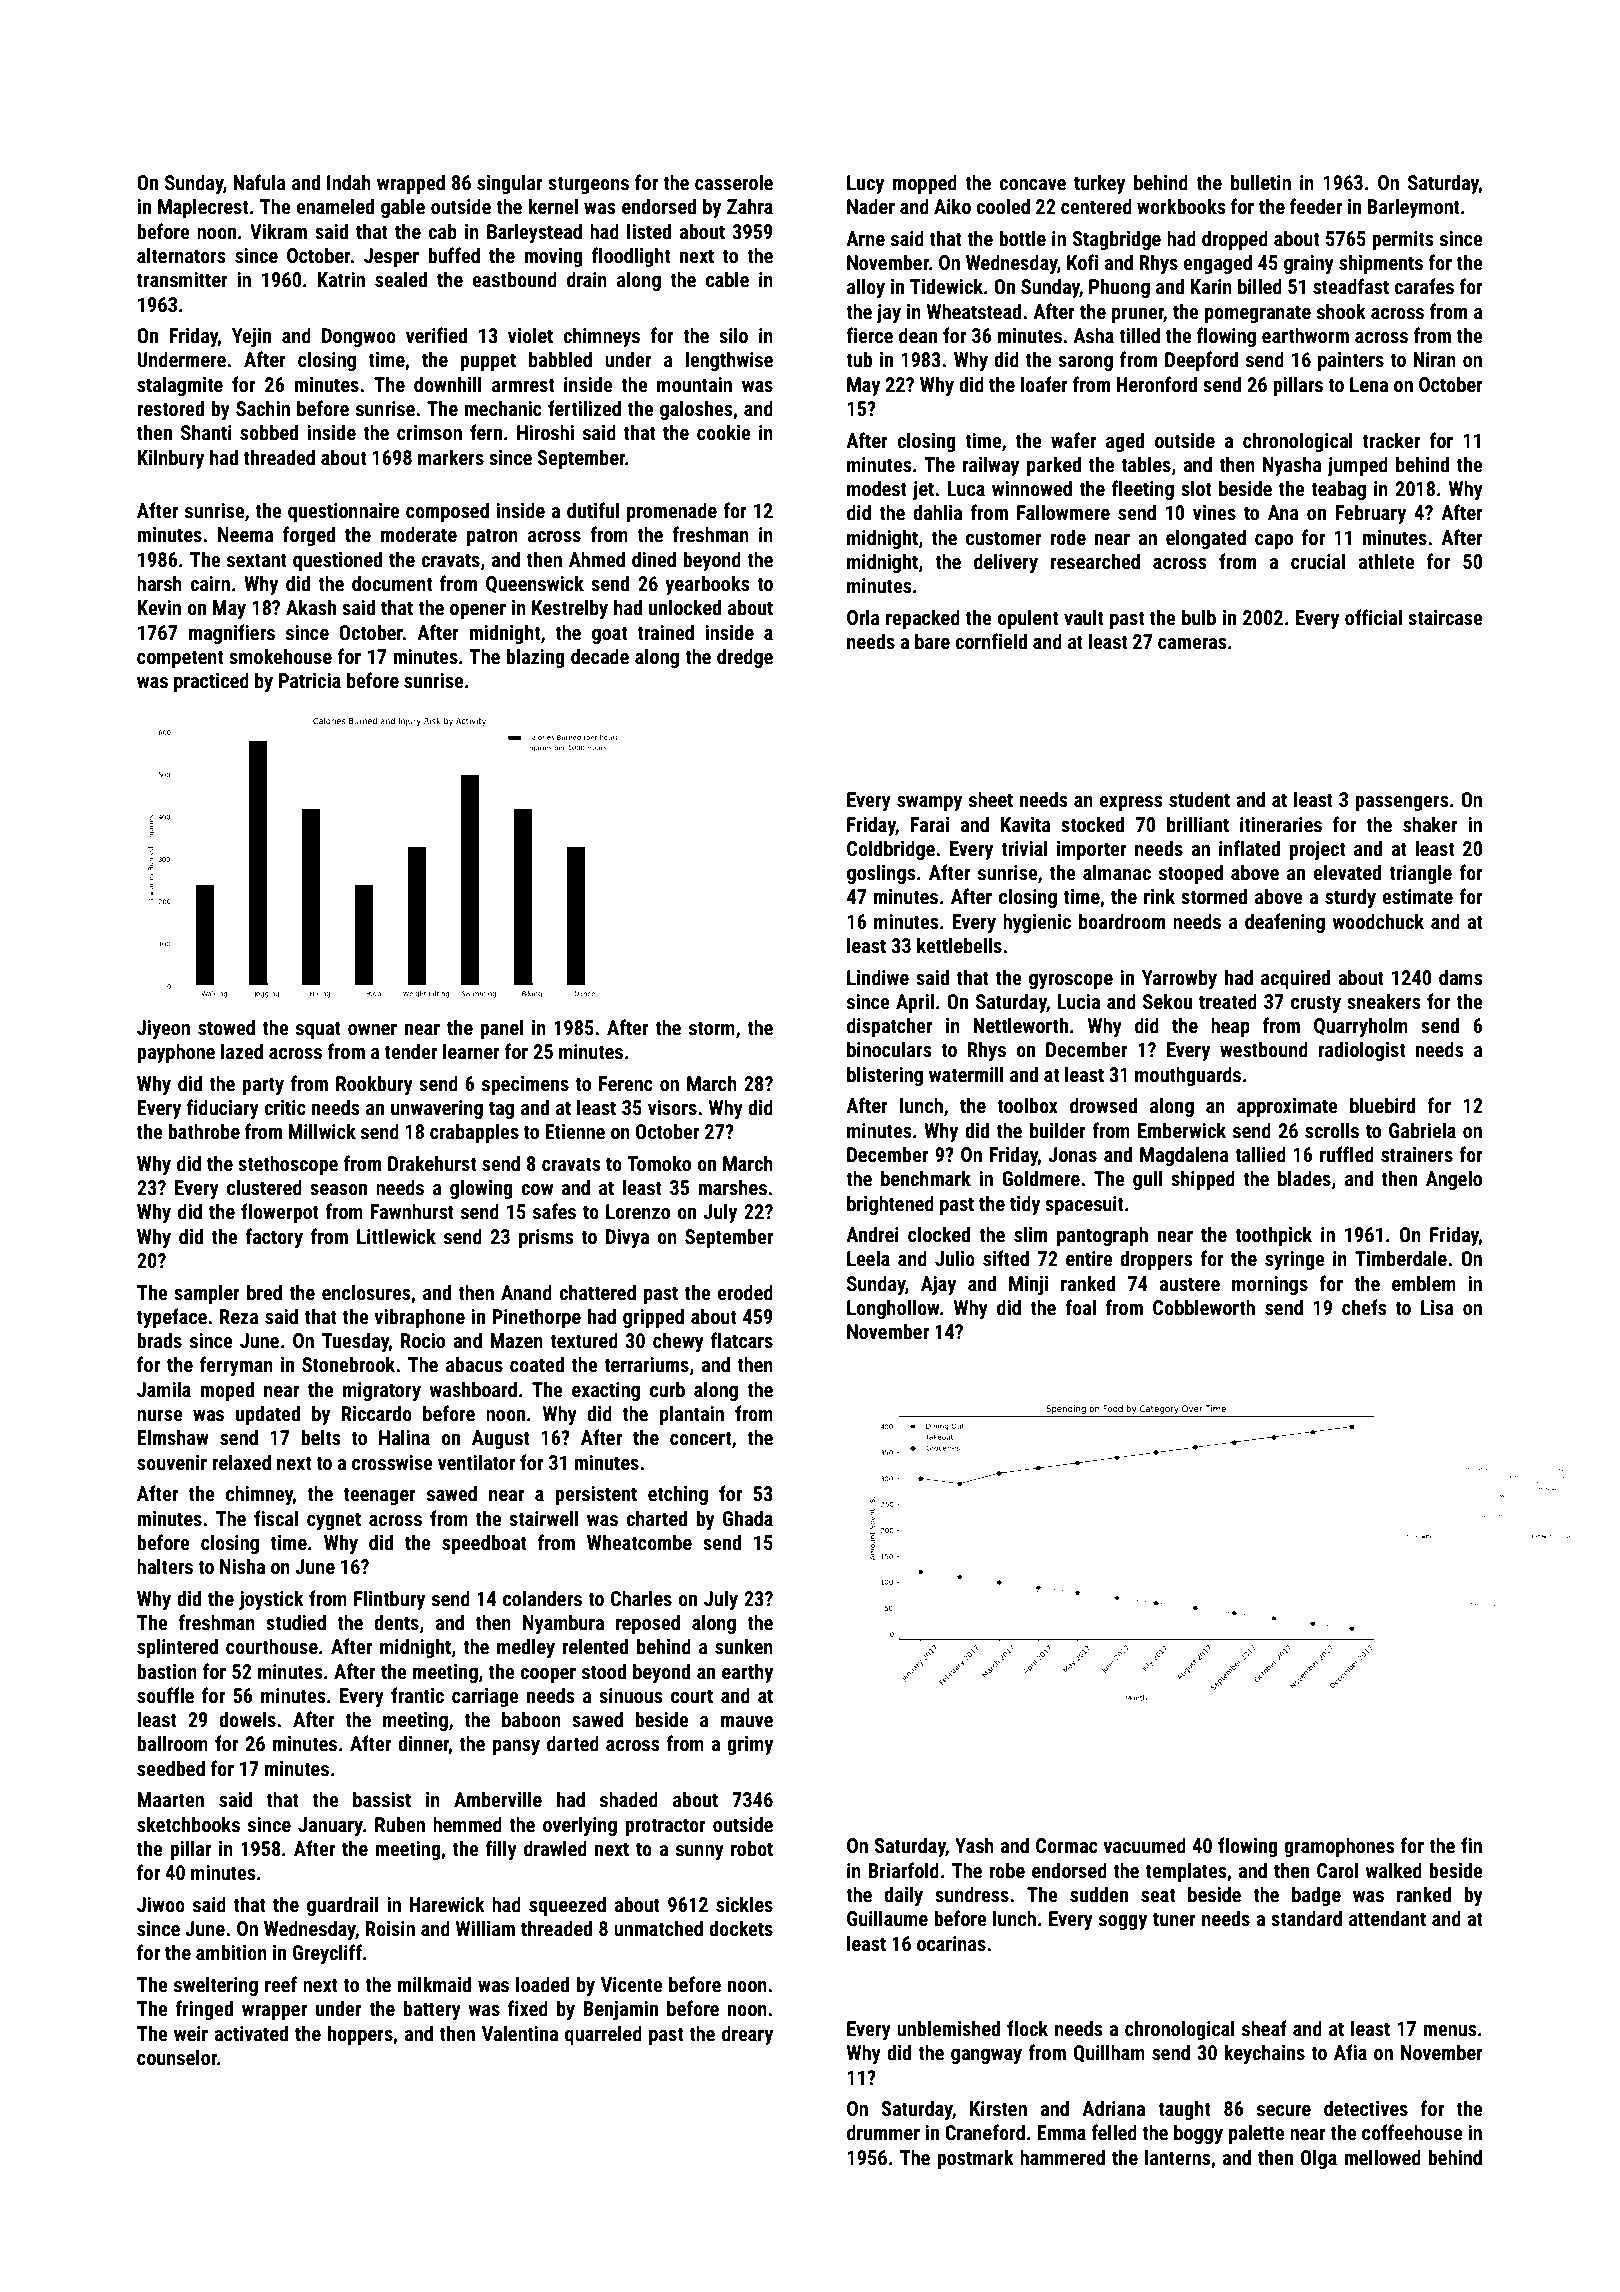  I want to click on wrapped, so click(411, 184).
